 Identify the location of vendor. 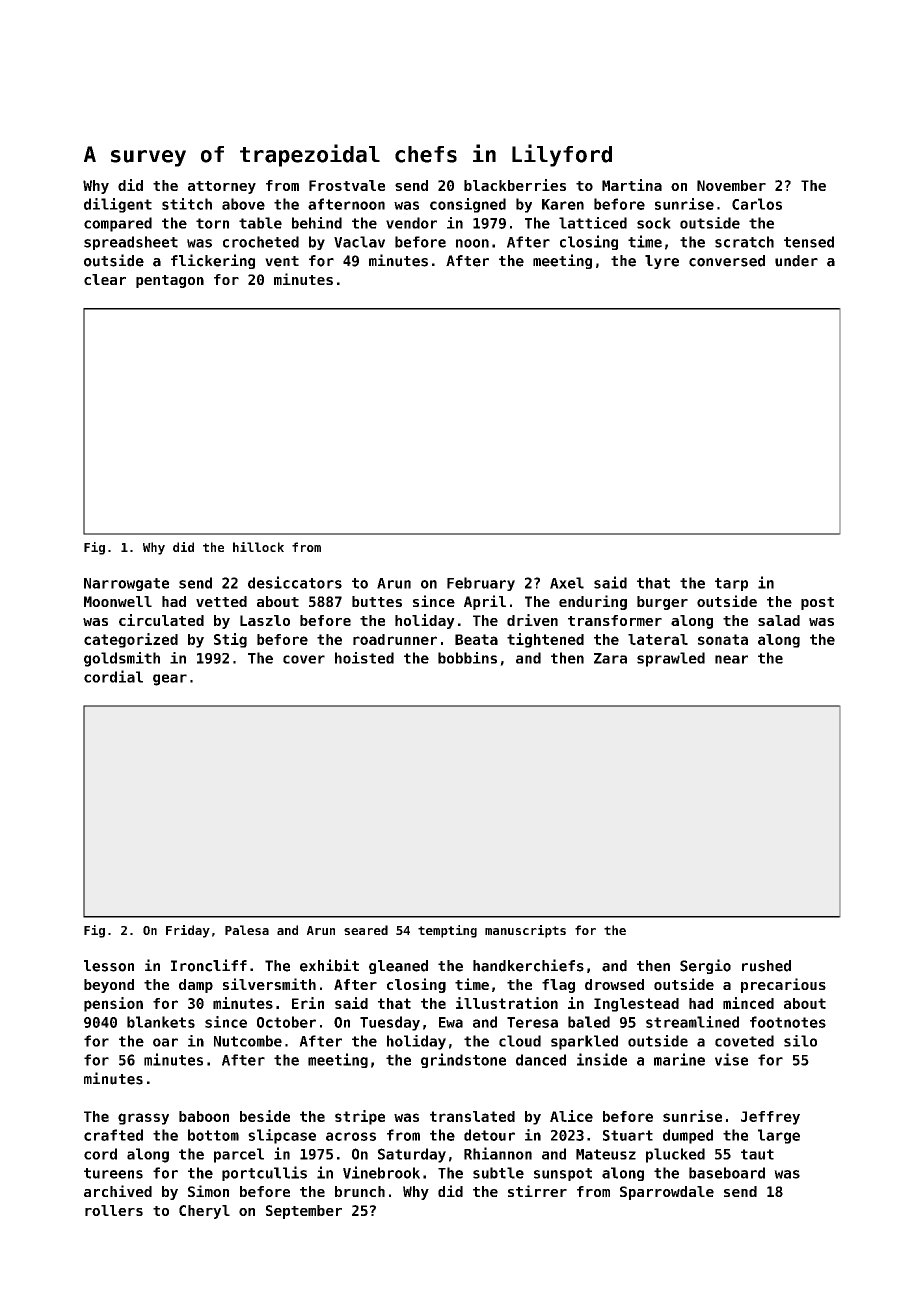
(411, 223).
